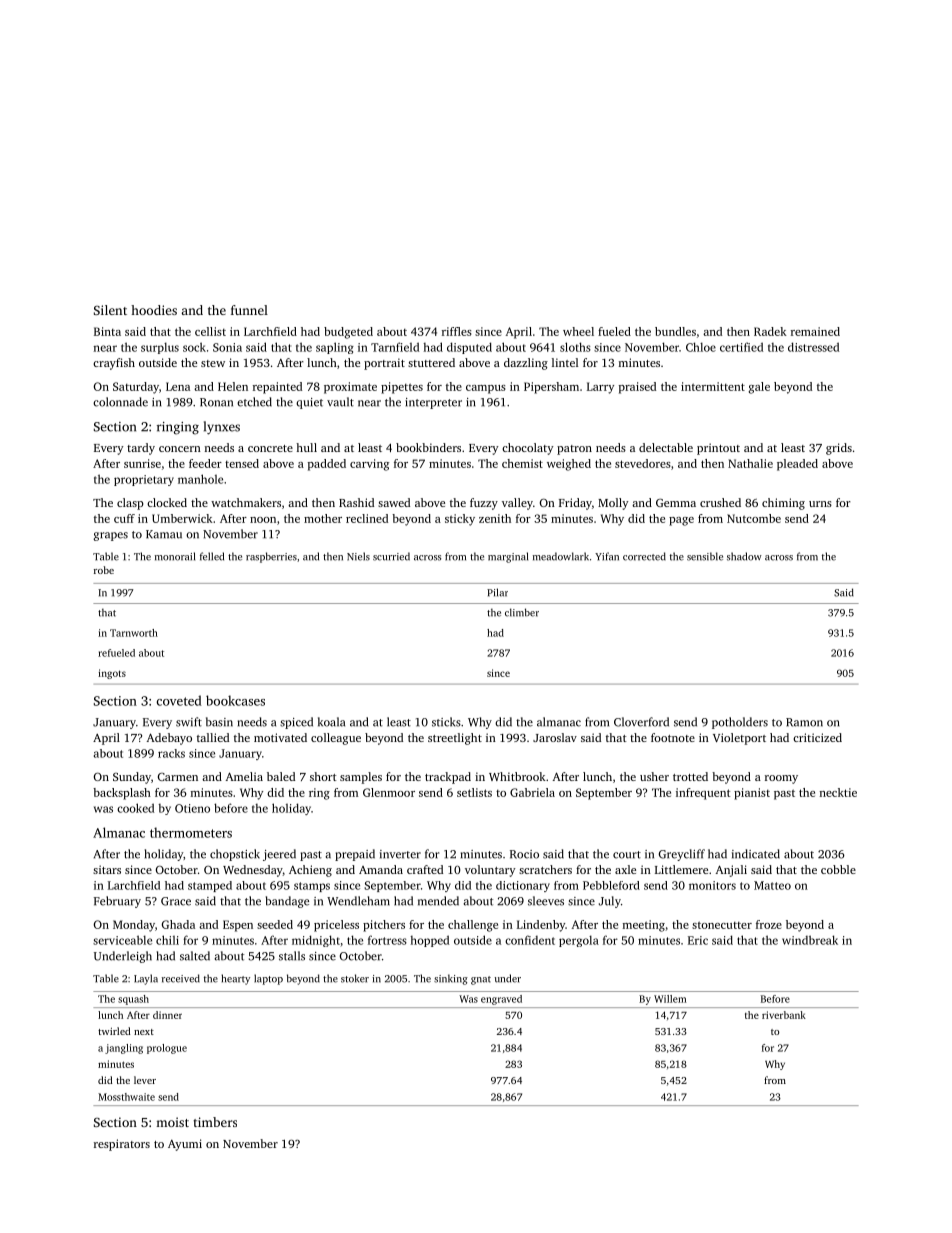 The height and width of the screenshot is (1233, 952). I want to click on wheel, so click(578, 331).
